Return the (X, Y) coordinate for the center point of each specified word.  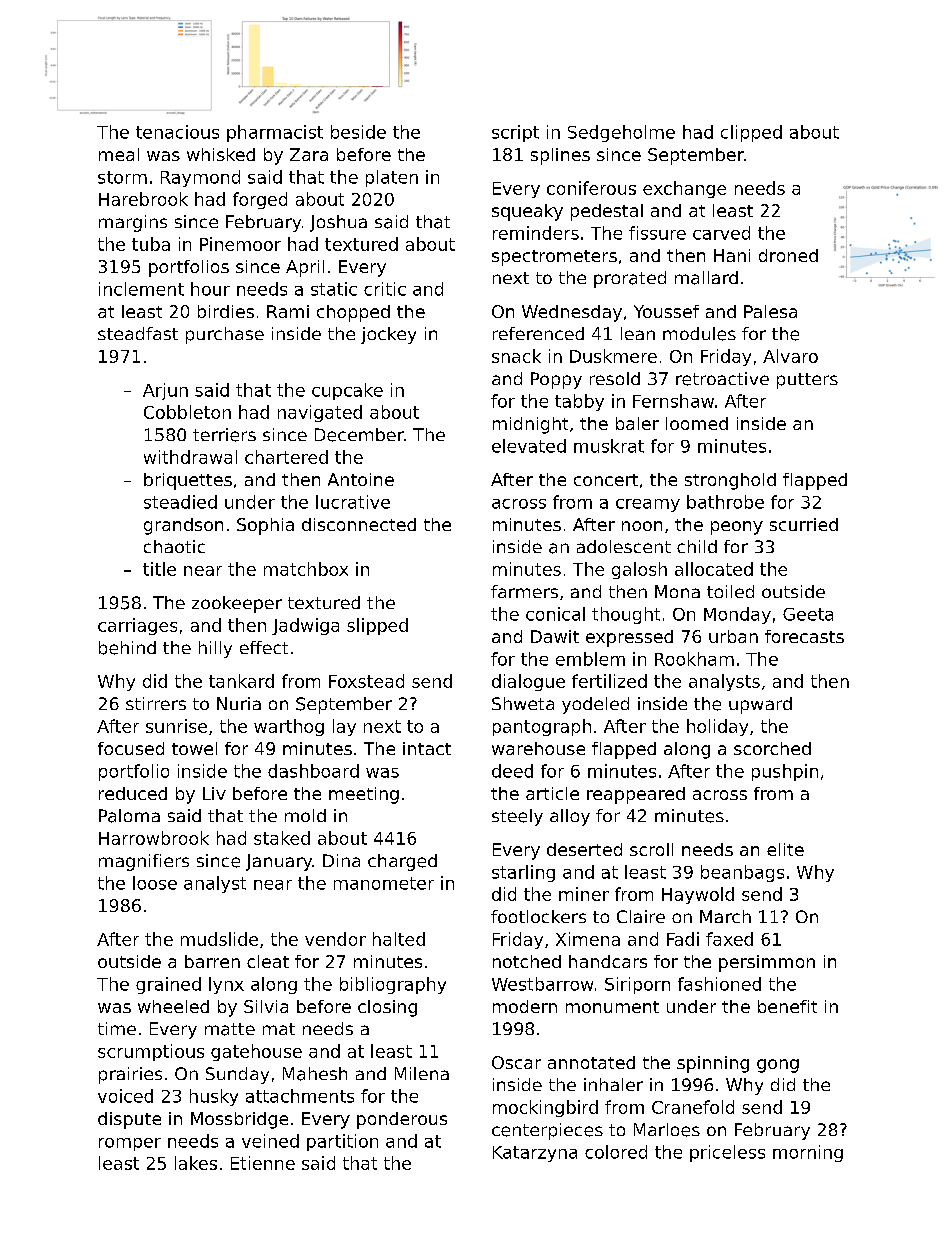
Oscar (516, 1062)
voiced (125, 1096)
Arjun (165, 391)
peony (737, 528)
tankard (241, 681)
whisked (221, 154)
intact (427, 748)
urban (733, 636)
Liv (214, 793)
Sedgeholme (621, 133)
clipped (751, 133)
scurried (804, 524)
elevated (529, 446)
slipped (377, 626)
